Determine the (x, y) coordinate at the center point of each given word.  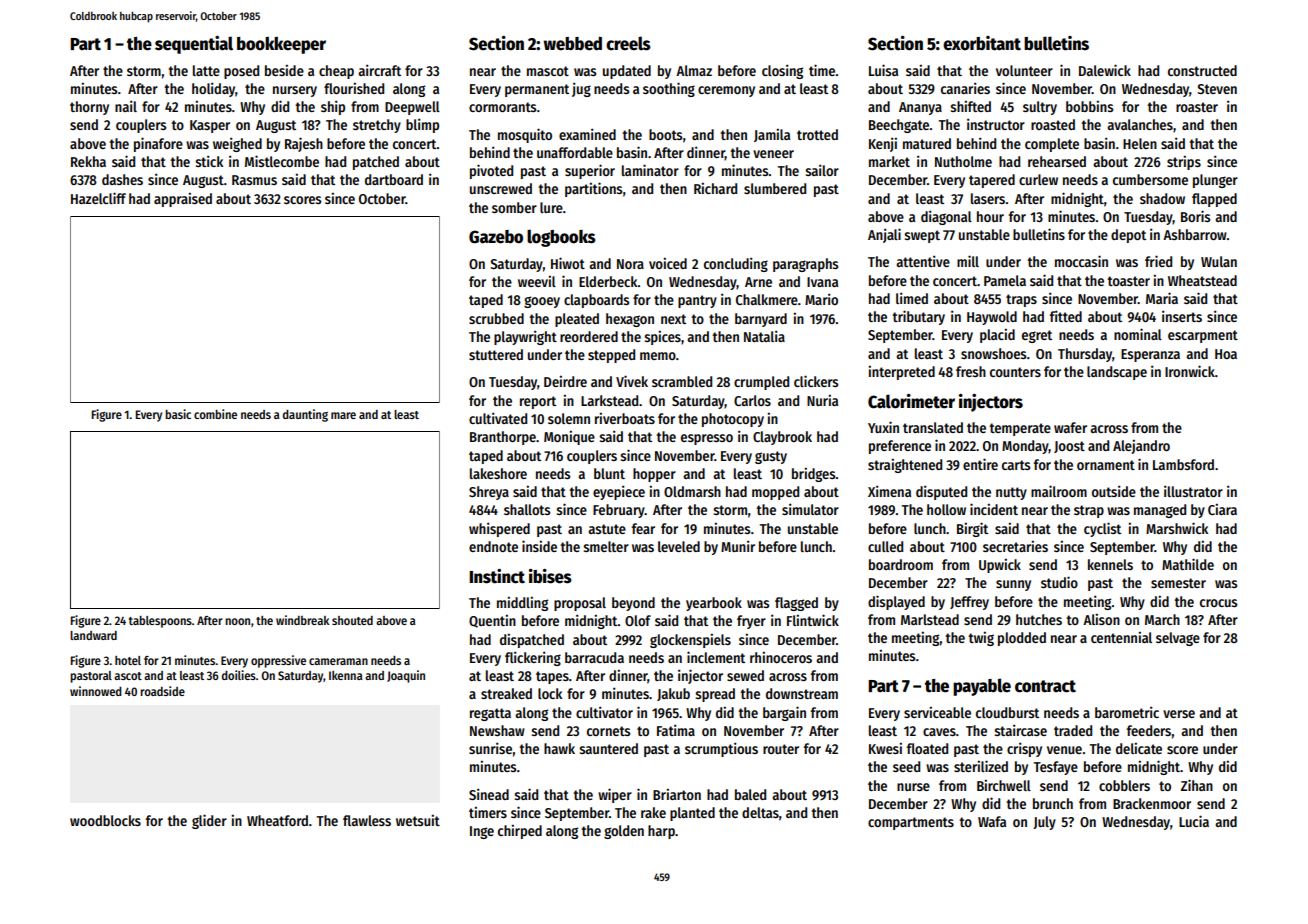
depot (1128, 236)
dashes (122, 179)
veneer (773, 154)
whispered (499, 529)
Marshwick (1177, 528)
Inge (482, 832)
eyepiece (619, 492)
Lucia (1194, 821)
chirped (520, 831)
